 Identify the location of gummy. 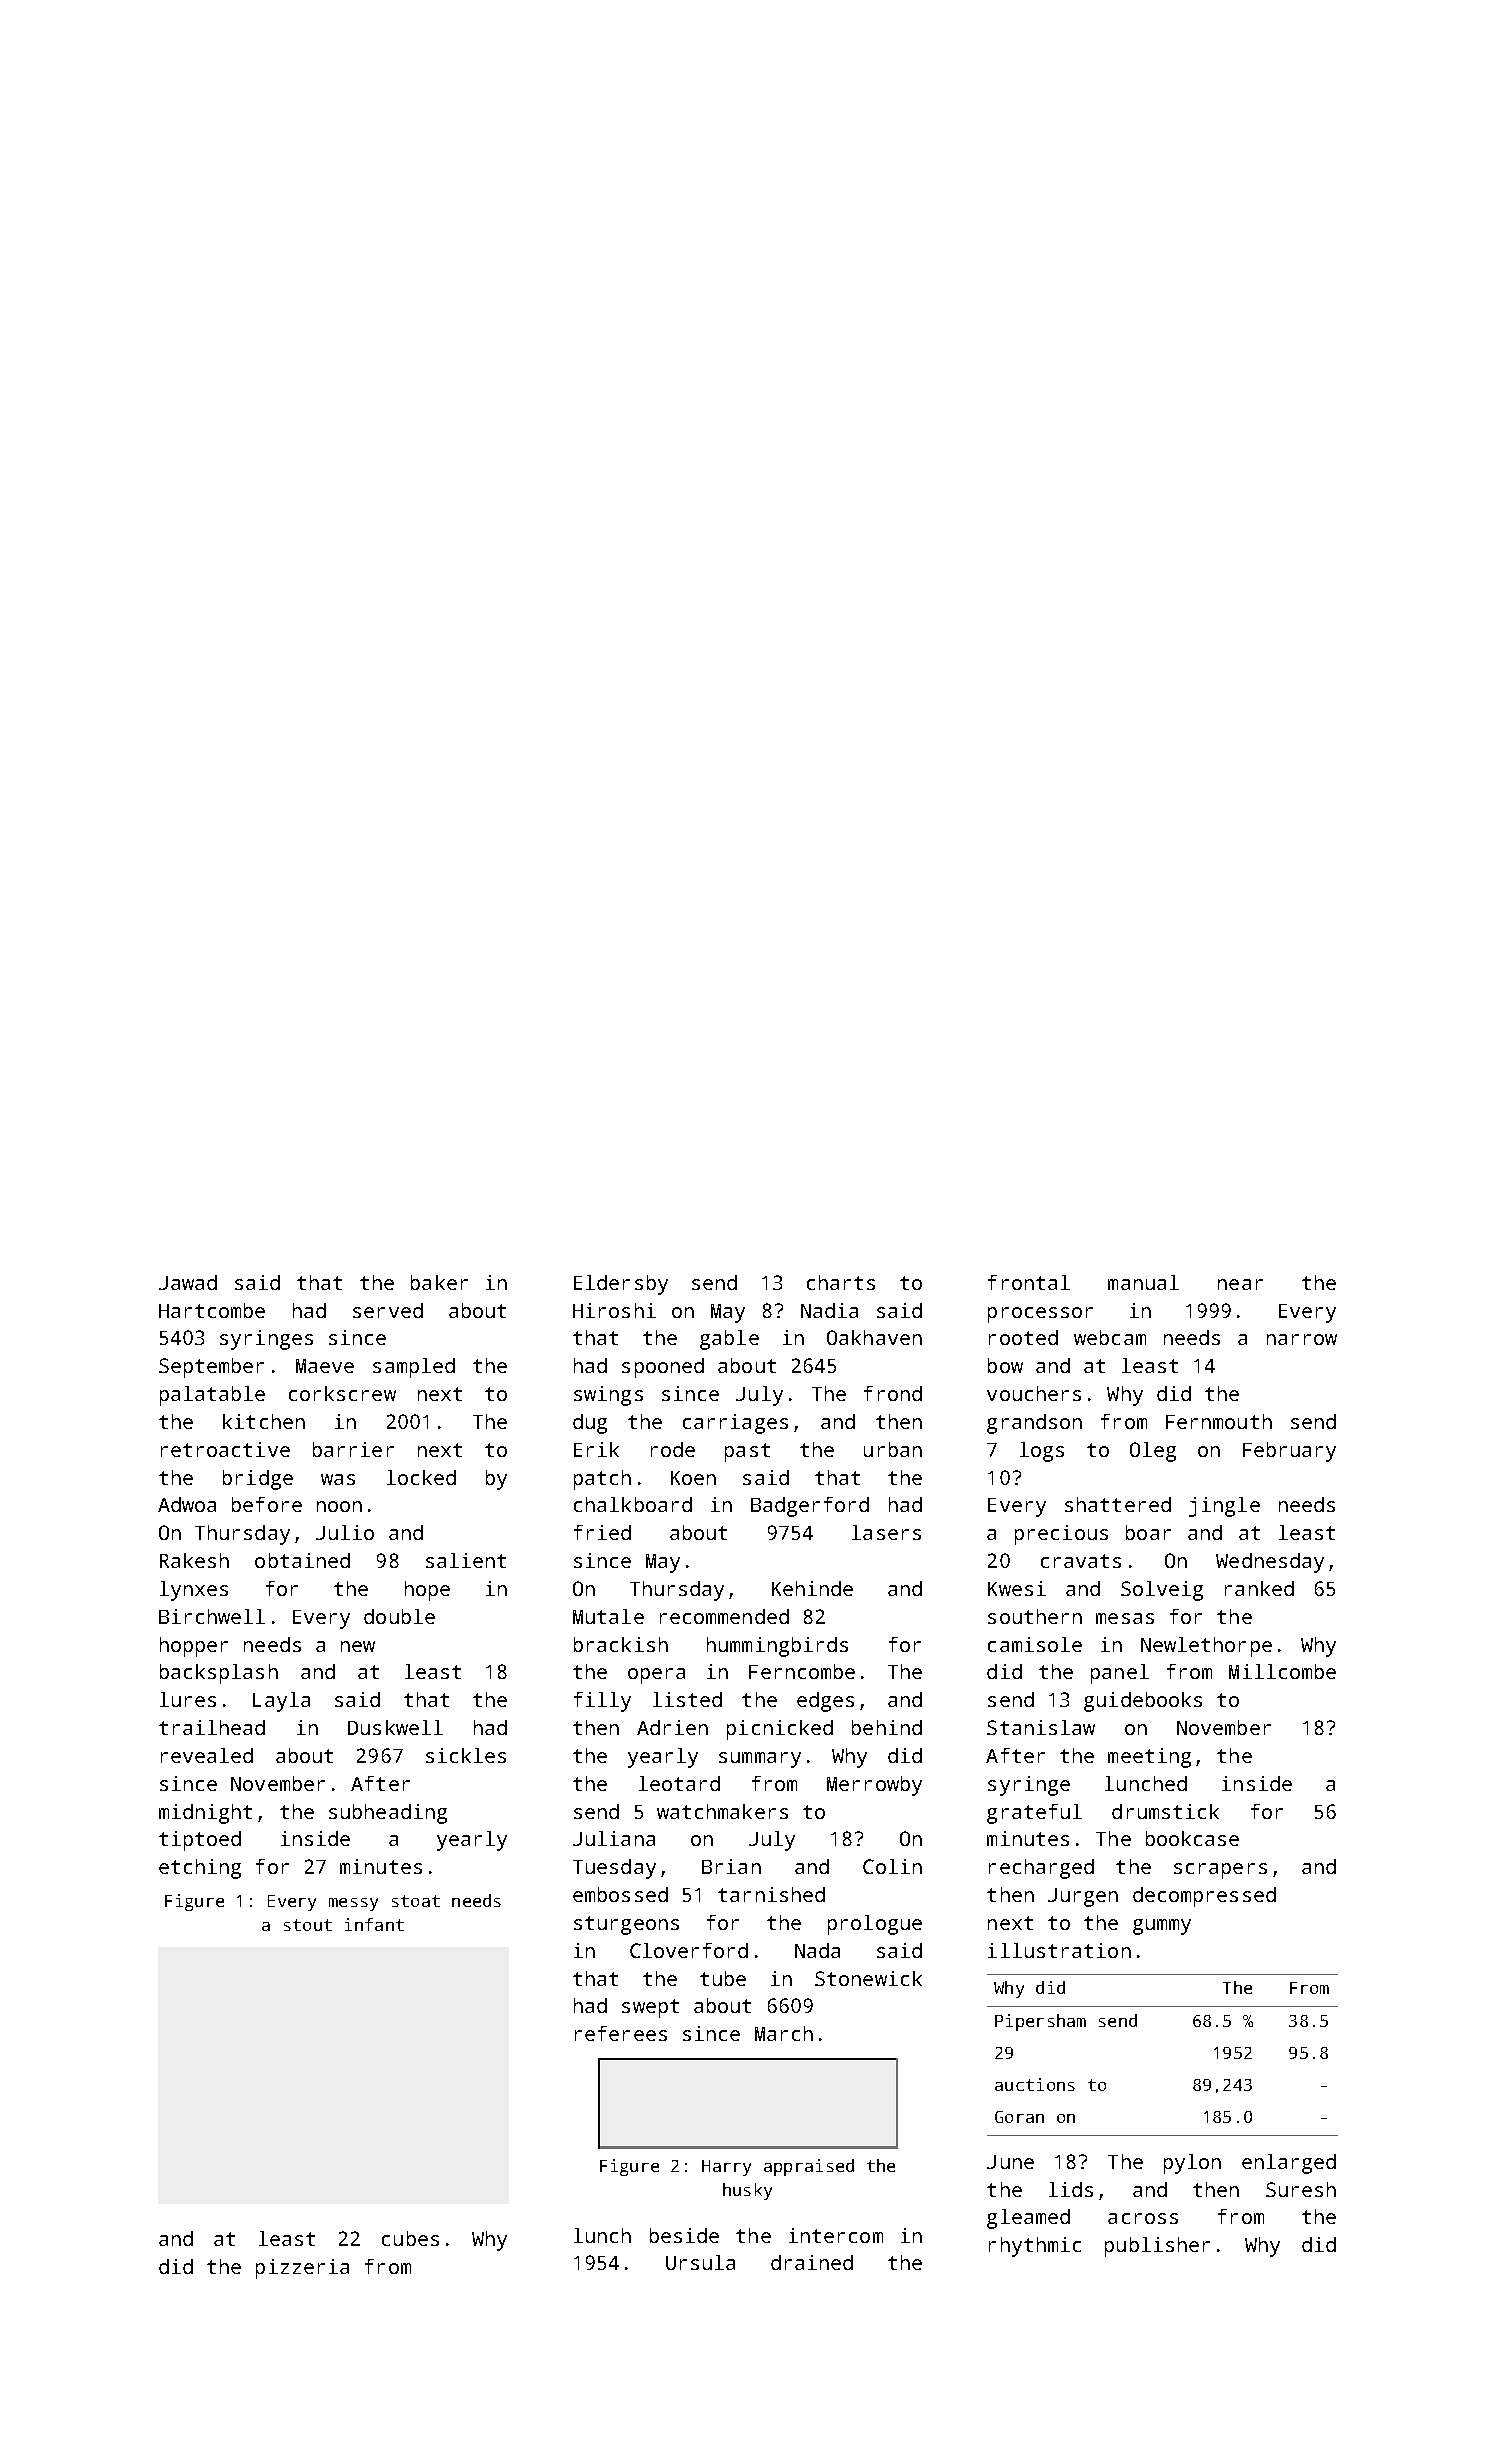
(1162, 1927).
